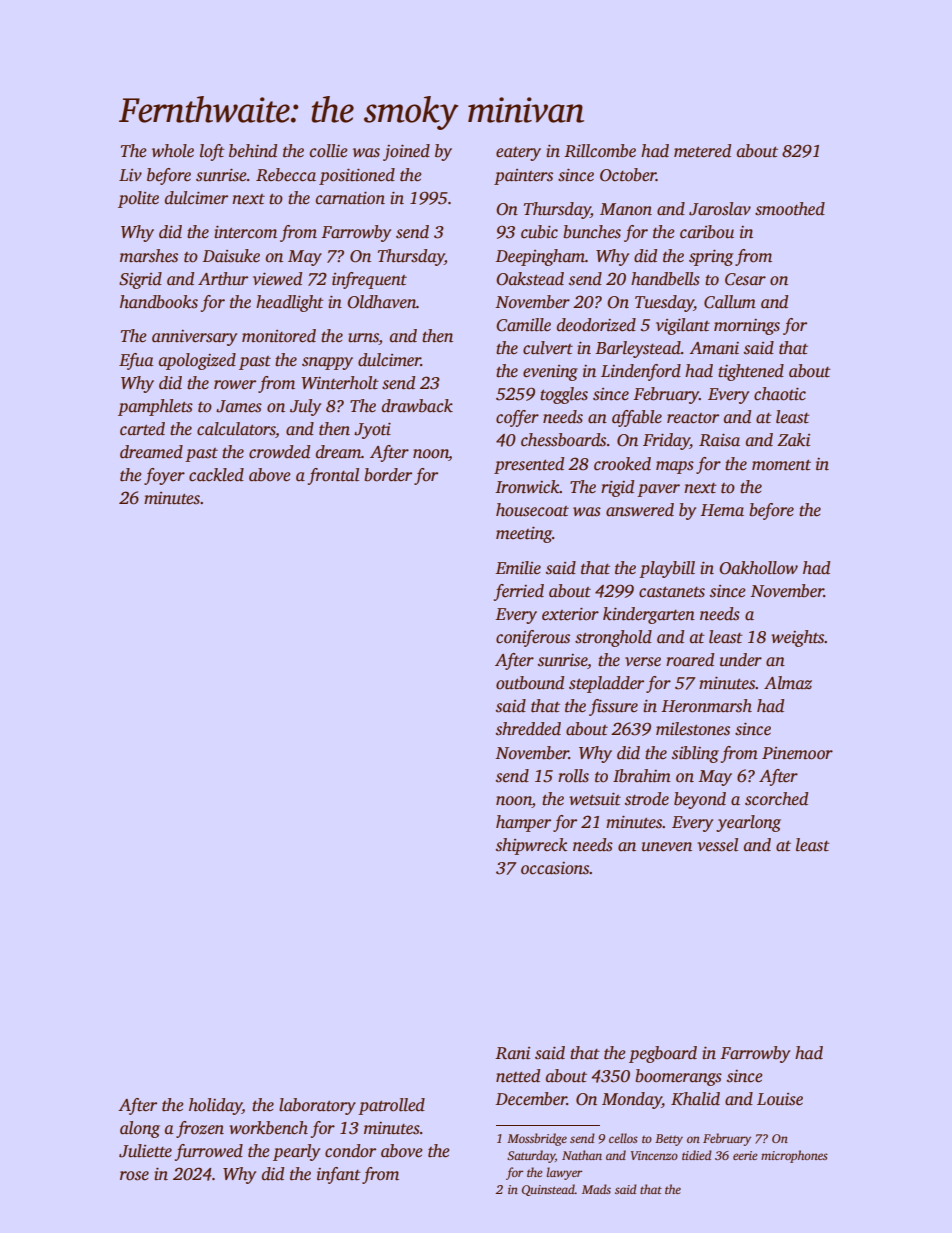 The height and width of the page is (1233, 952). Describe the element at coordinates (532, 846) in the page. I see `shipwreck` at that location.
